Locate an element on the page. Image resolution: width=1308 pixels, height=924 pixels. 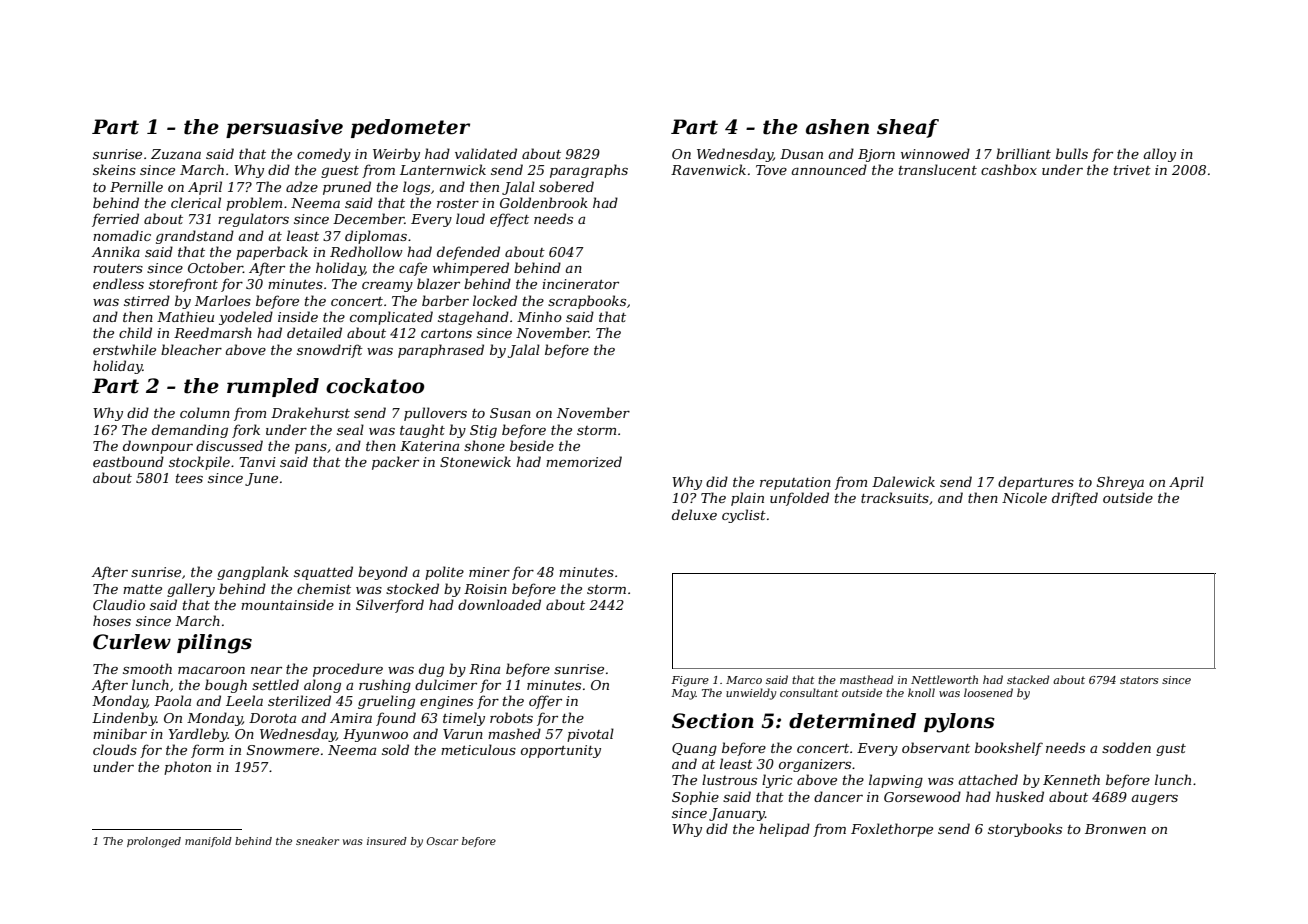
stators is located at coordinates (1139, 680).
